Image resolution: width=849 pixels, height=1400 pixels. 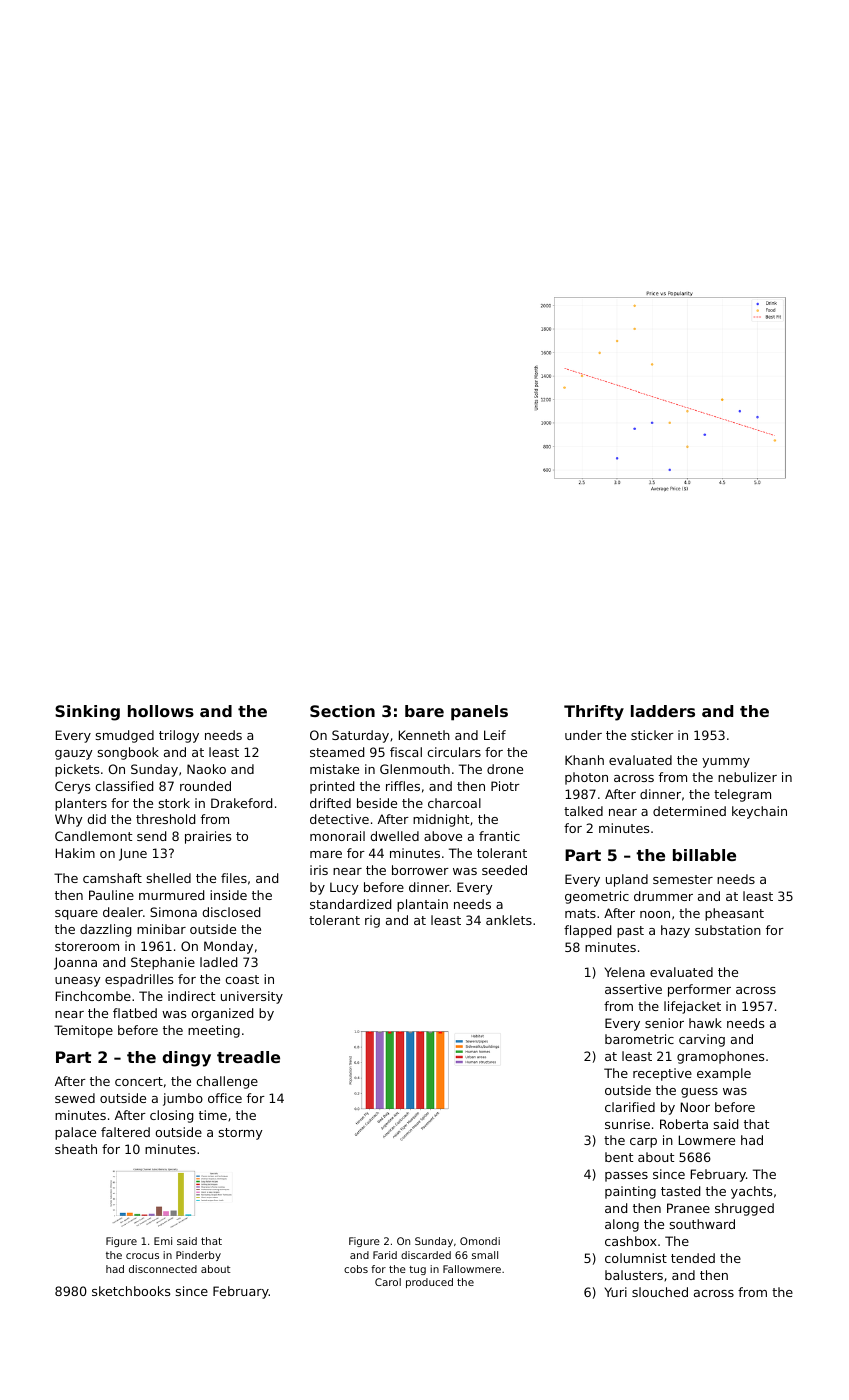 I want to click on barometric, so click(x=639, y=1039).
